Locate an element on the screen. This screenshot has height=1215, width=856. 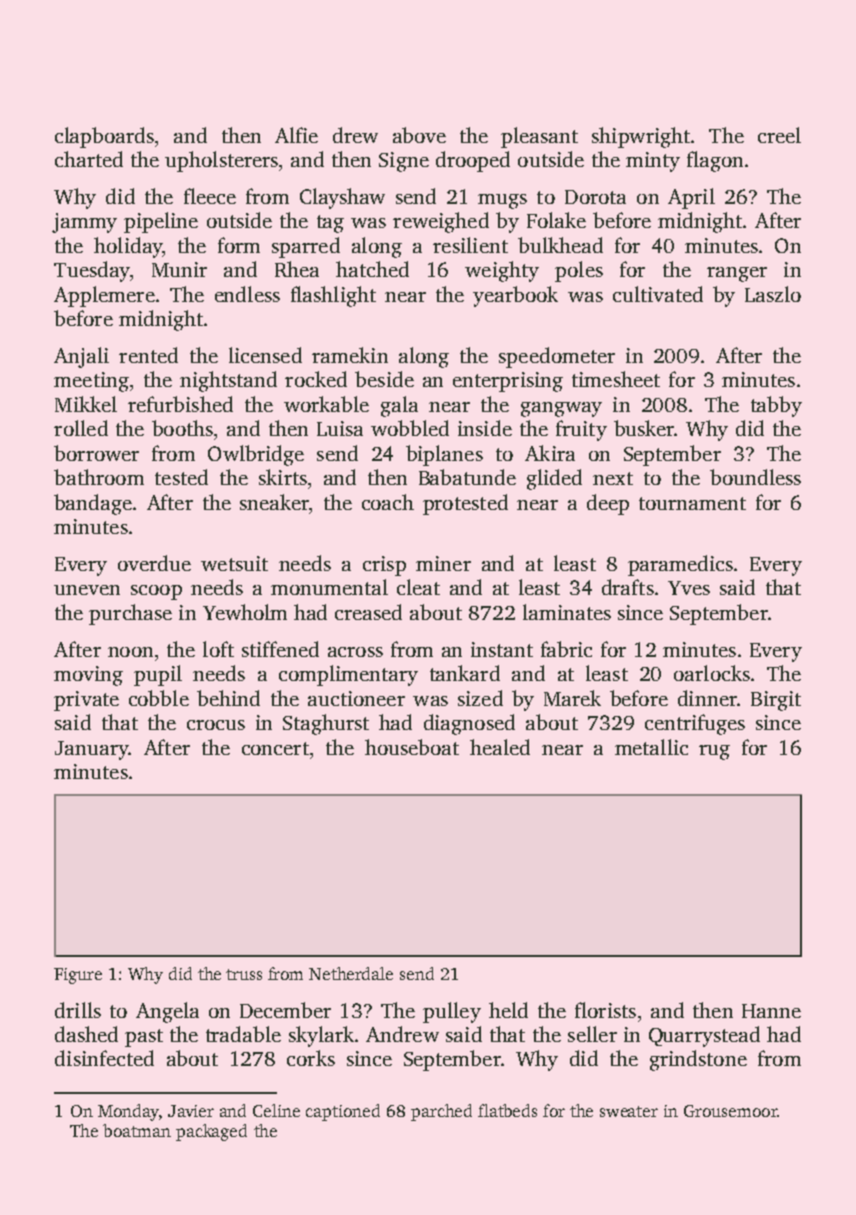
Anjali is located at coordinates (81, 357).
